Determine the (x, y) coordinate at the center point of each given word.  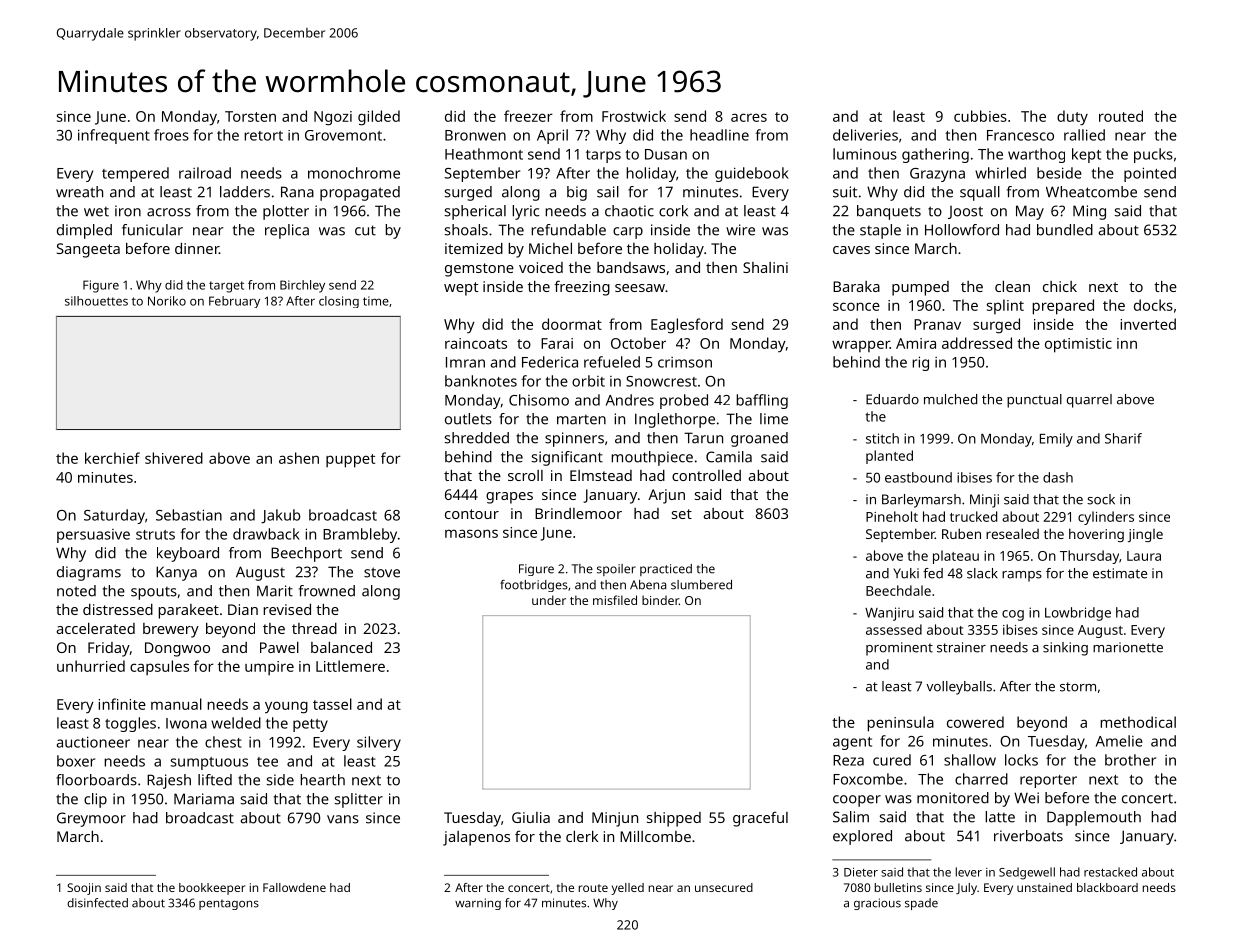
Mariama (204, 799)
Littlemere (350, 666)
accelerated (96, 628)
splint (1005, 306)
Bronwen (475, 135)
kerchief (112, 458)
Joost (965, 212)
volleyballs (959, 688)
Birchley (302, 286)
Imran (465, 362)
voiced (541, 267)
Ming (1089, 212)
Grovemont (343, 135)
